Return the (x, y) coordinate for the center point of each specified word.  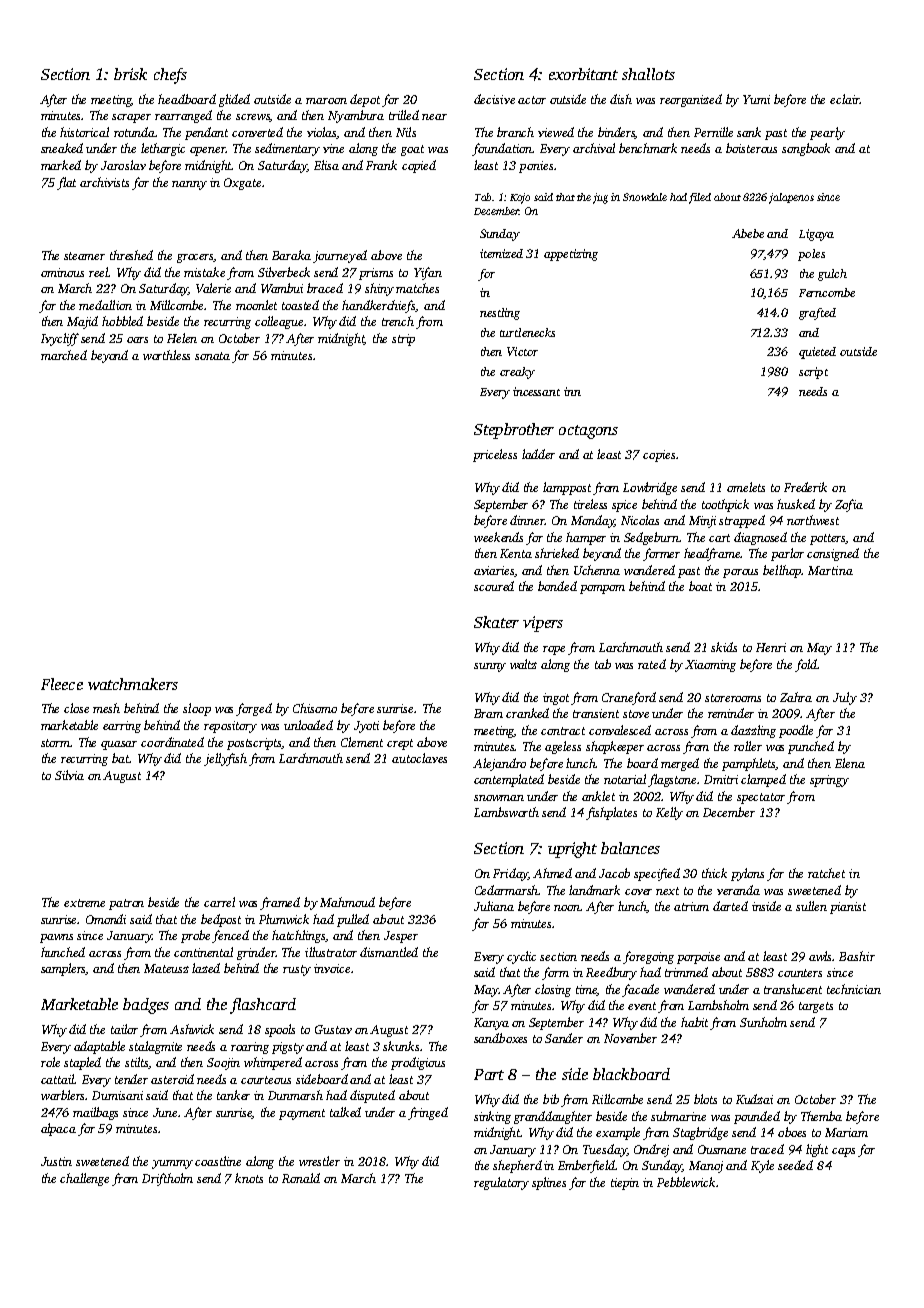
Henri (771, 647)
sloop (197, 709)
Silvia (69, 775)
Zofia (849, 505)
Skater (496, 622)
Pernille (713, 132)
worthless (166, 355)
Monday (592, 521)
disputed (372, 1096)
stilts (137, 1063)
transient (596, 713)
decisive (494, 99)
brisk (130, 74)
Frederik (805, 487)
